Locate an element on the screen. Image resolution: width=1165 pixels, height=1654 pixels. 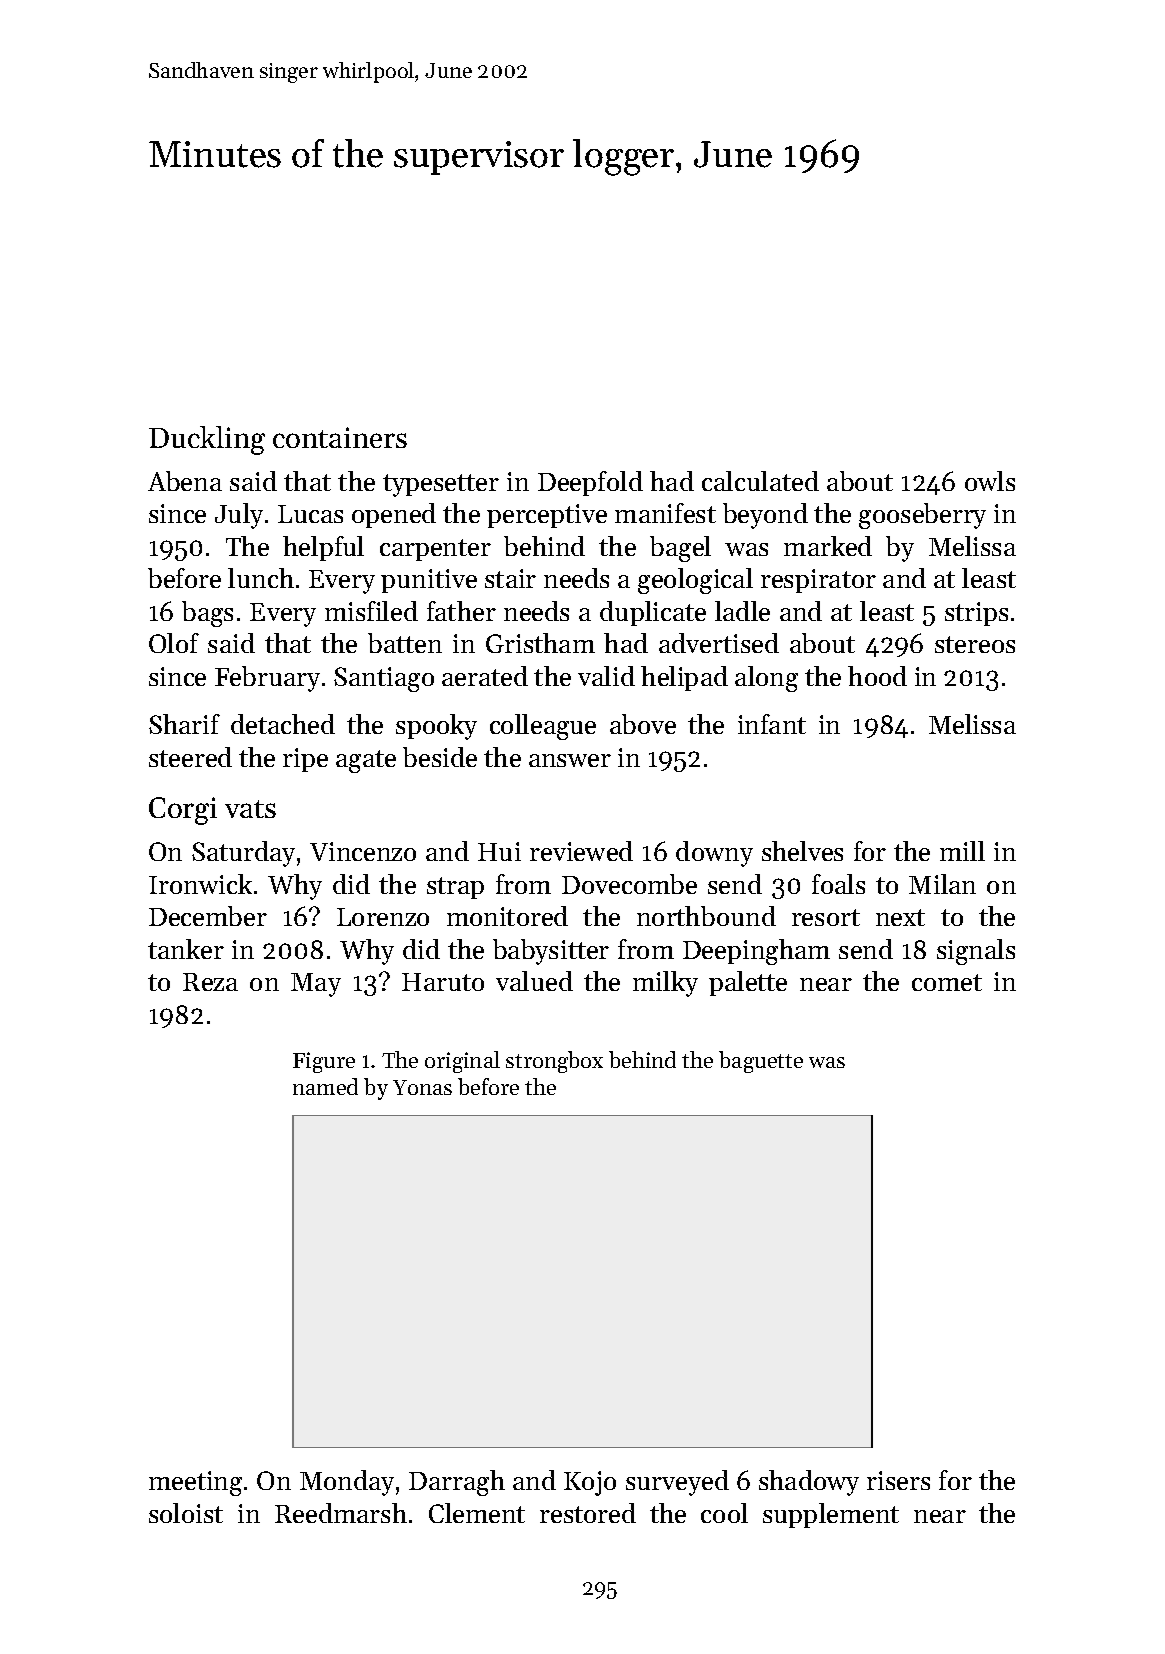
Yonas is located at coordinates (422, 1087).
